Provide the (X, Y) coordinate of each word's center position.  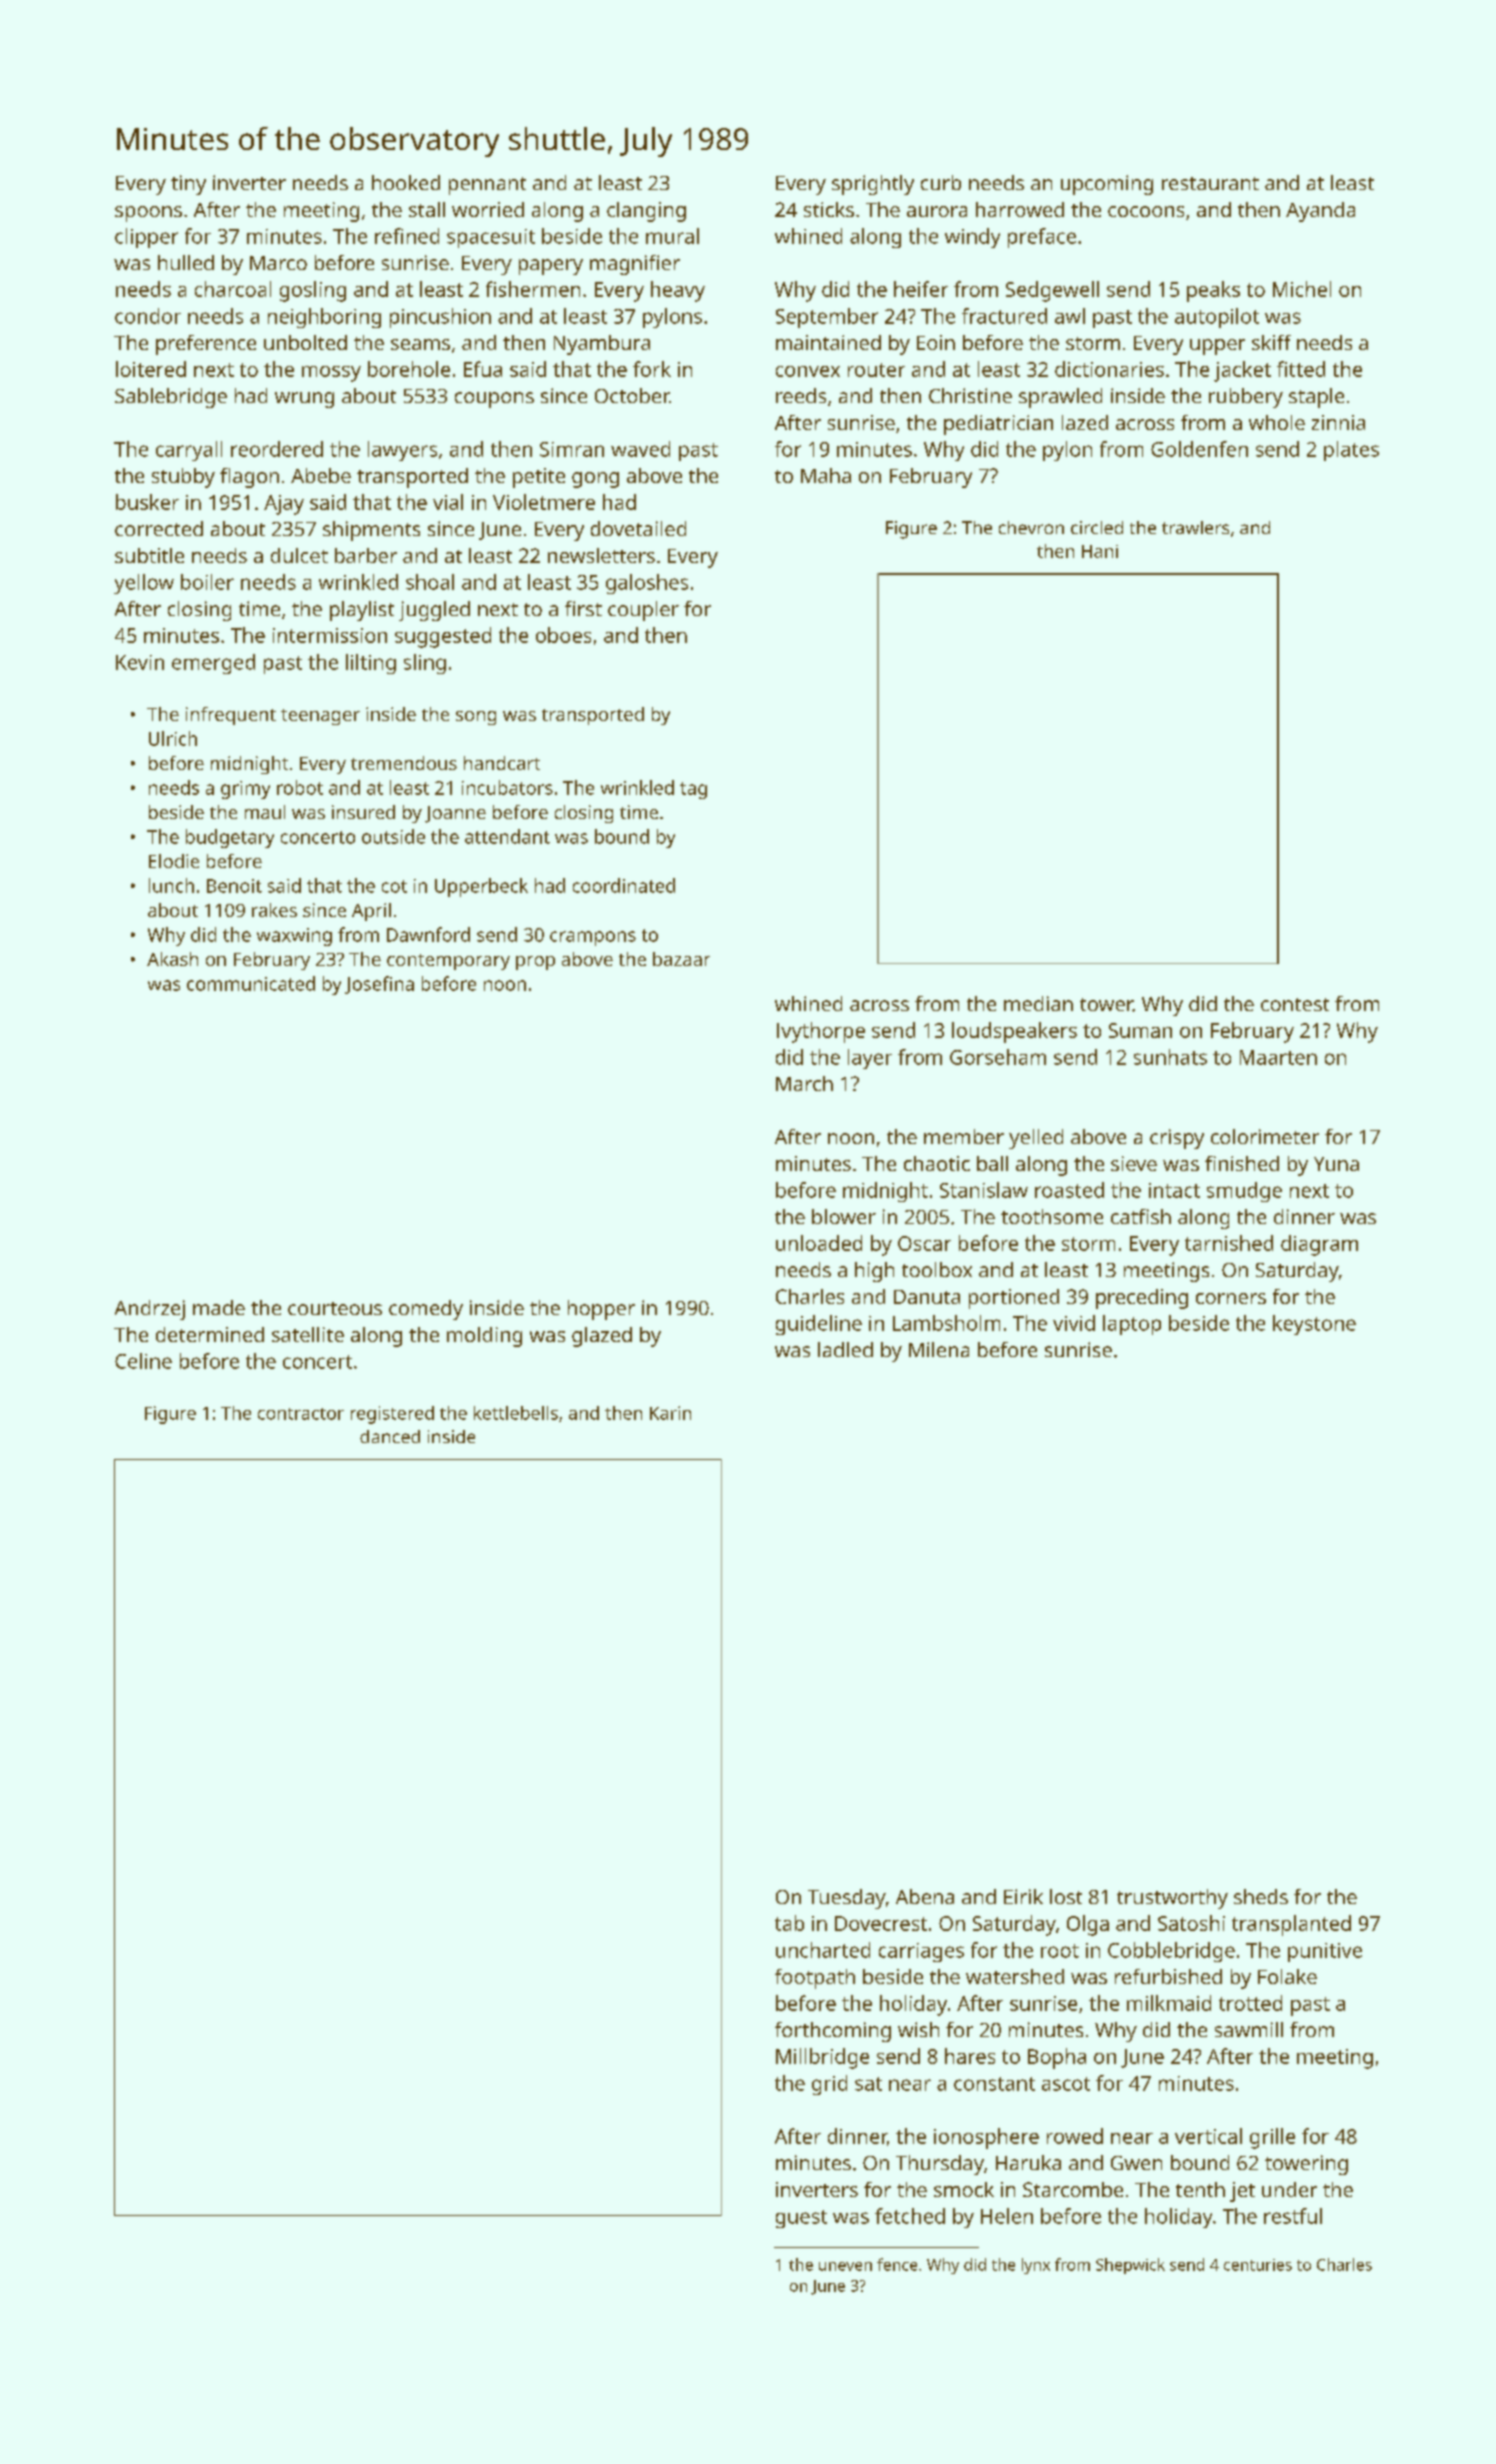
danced (390, 1436)
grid (829, 2085)
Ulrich (173, 738)
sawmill (1249, 2029)
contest (1295, 1004)
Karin (670, 1413)
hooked (406, 182)
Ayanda (1320, 212)
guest (801, 2219)
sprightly (873, 185)
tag (693, 790)
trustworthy (1172, 1899)
